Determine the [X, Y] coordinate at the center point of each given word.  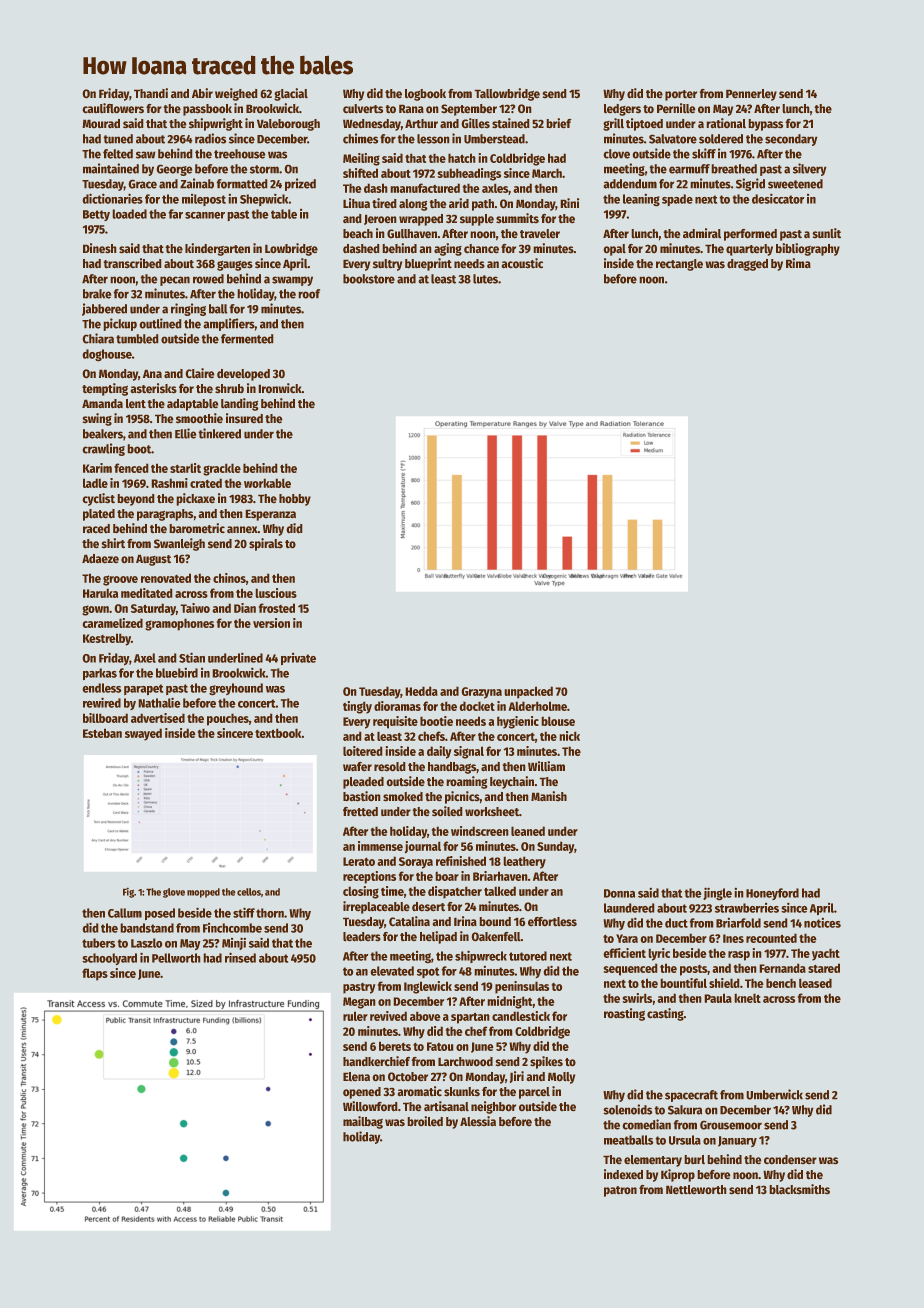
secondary [791, 140]
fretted [360, 811]
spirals [266, 544]
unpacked [529, 692]
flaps [95, 974]
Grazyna [482, 693]
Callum [125, 913]
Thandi [151, 93]
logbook [425, 95]
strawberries [747, 908]
